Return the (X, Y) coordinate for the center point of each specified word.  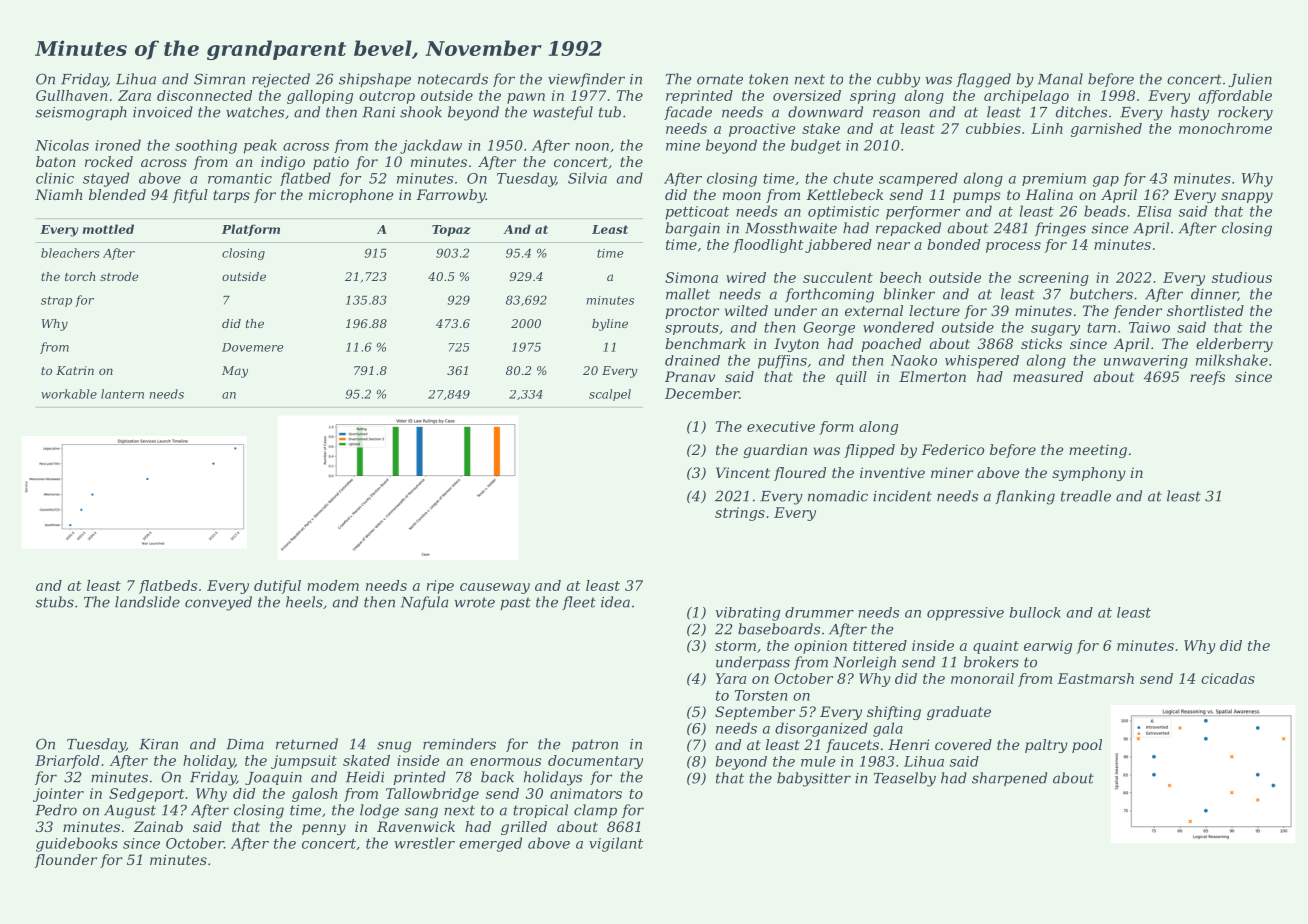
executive (781, 426)
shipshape (375, 80)
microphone (351, 196)
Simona (691, 277)
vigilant (616, 844)
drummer (819, 612)
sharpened (1009, 779)
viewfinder (586, 80)
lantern (122, 394)
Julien (1250, 80)
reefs (1207, 378)
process (1013, 247)
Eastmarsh (1095, 678)
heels (304, 602)
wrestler (424, 843)
